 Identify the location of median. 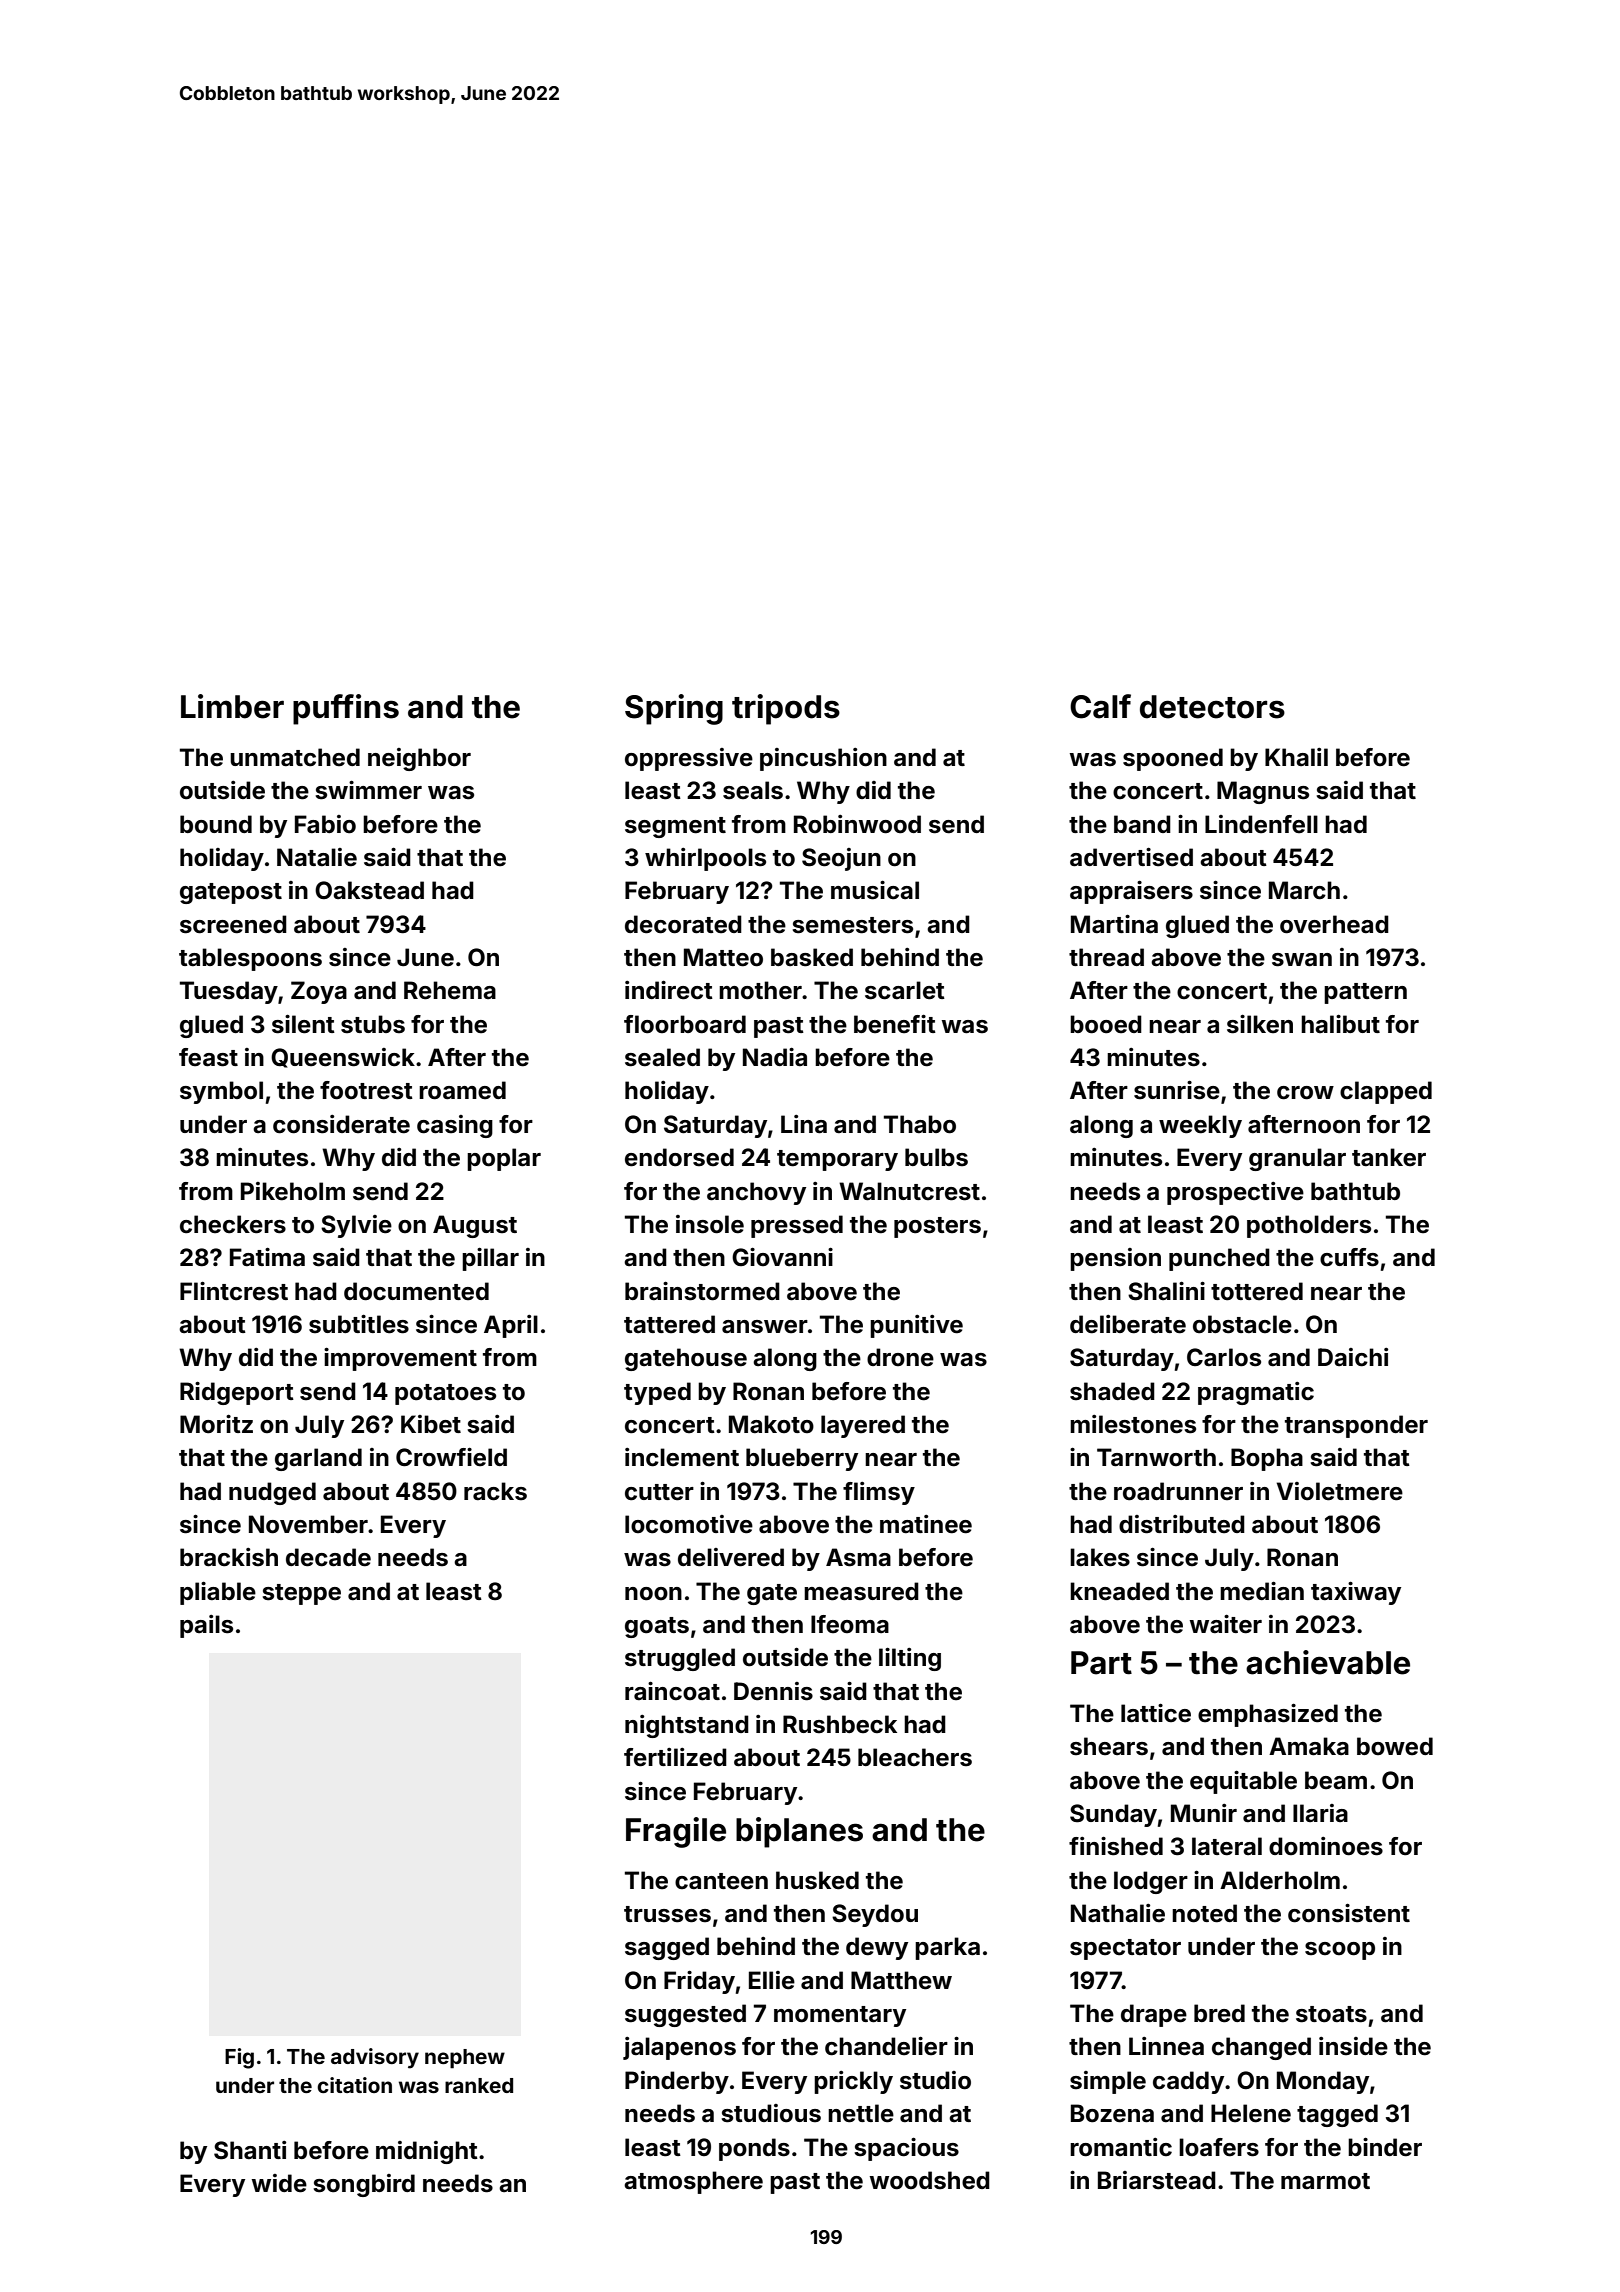
(1262, 1591).
